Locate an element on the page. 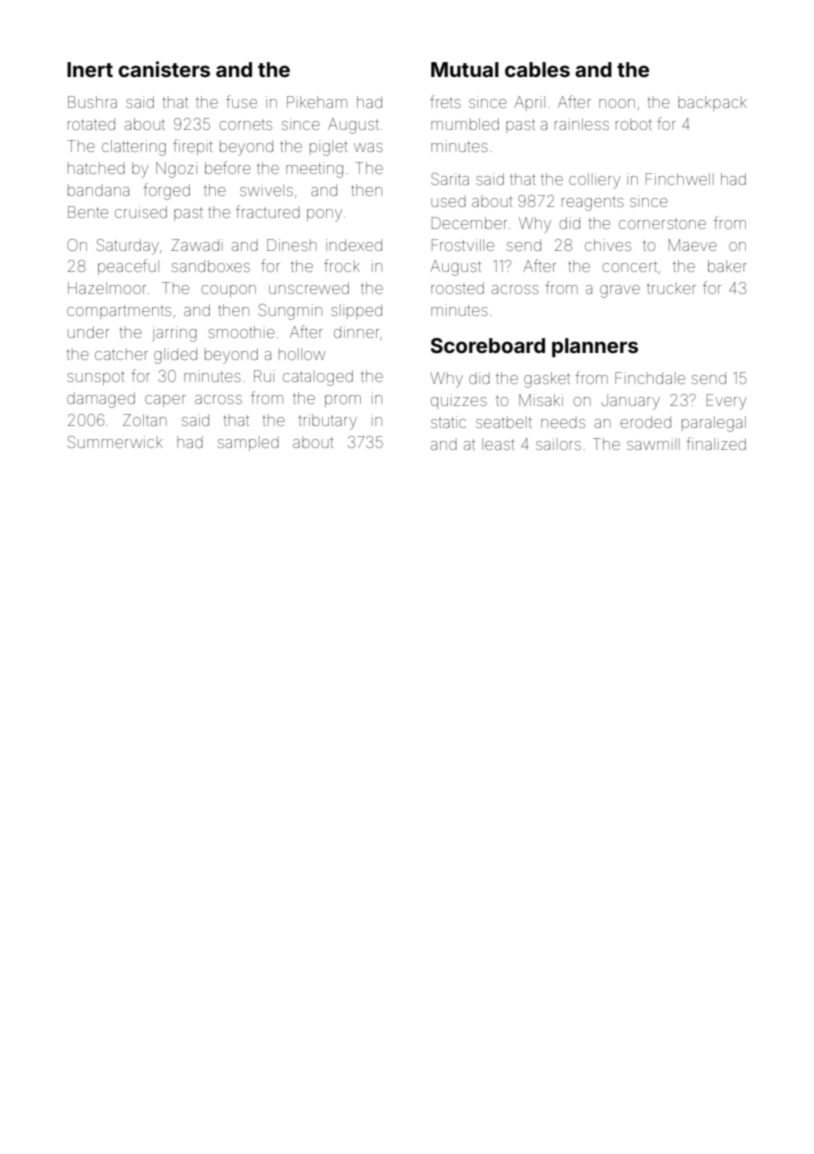 The height and width of the page is (1154, 814). Mutual is located at coordinates (465, 69).
